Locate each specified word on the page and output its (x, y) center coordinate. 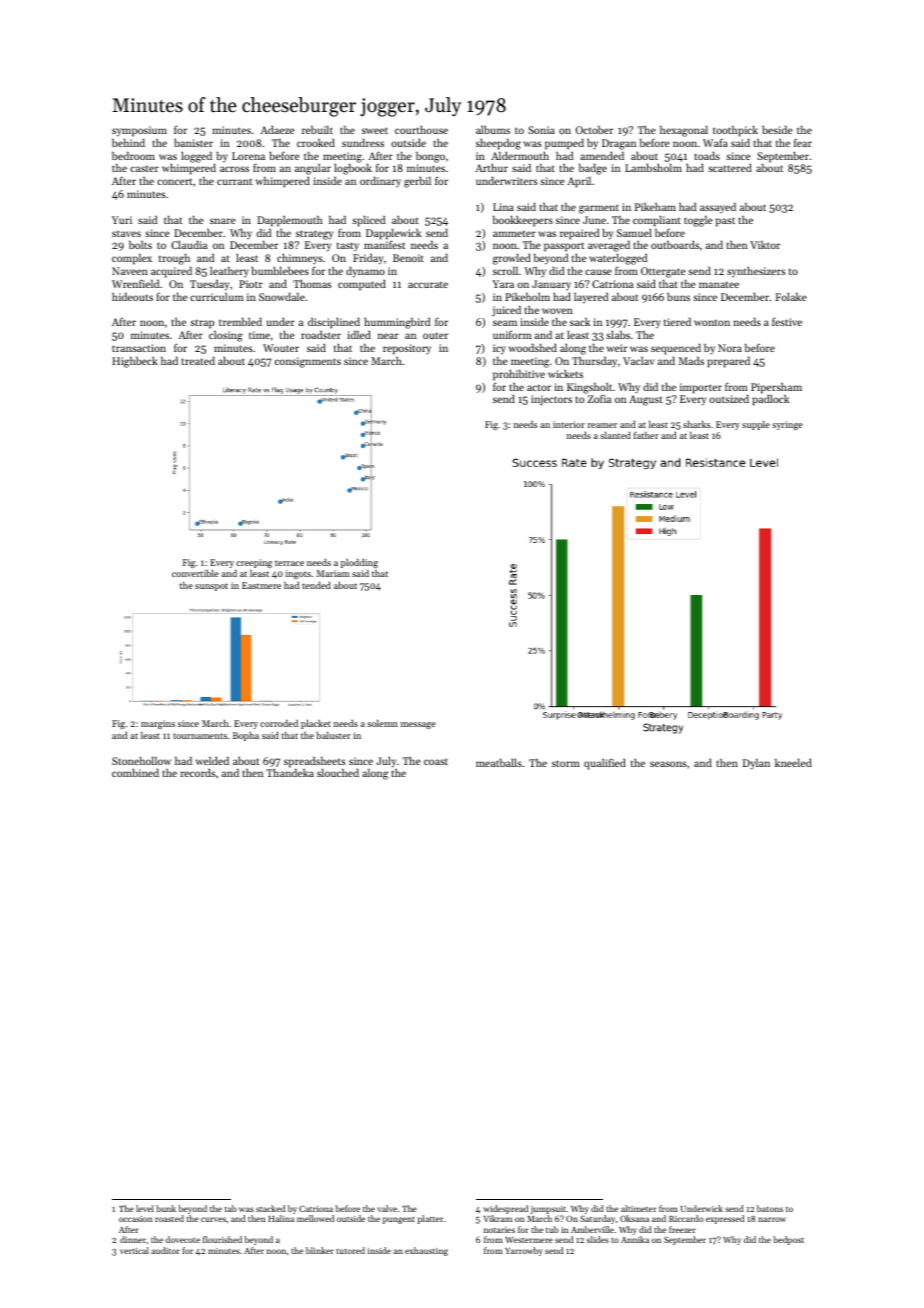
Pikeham (655, 207)
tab (231, 1208)
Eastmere (261, 585)
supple (756, 425)
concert (175, 181)
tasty (348, 246)
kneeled (793, 762)
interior (569, 424)
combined (135, 772)
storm (566, 763)
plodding (359, 564)
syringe (787, 425)
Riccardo (686, 1218)
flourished (222, 1239)
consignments (308, 362)
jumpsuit (548, 1210)
